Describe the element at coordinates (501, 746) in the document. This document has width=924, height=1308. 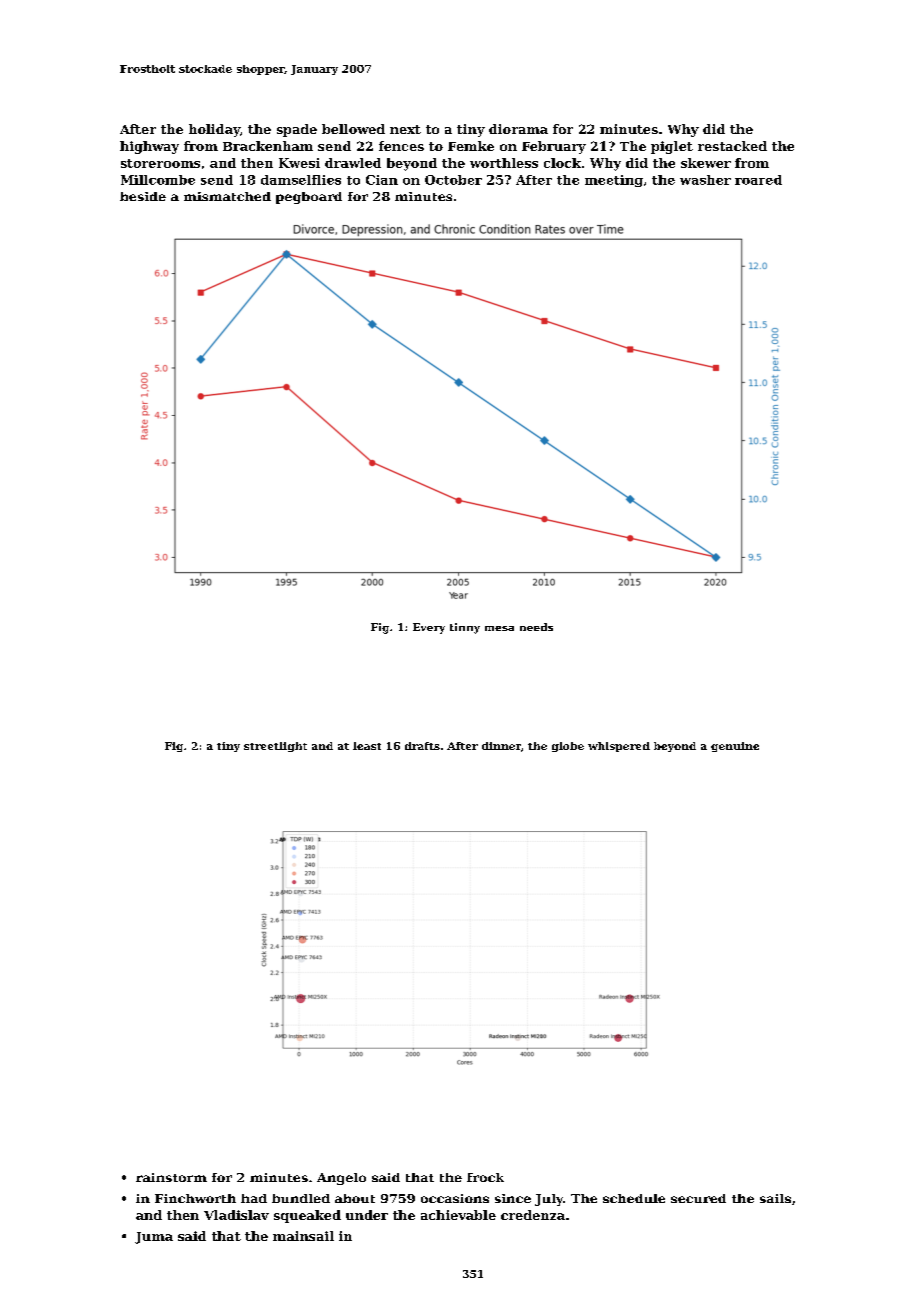
I see `dinner` at that location.
